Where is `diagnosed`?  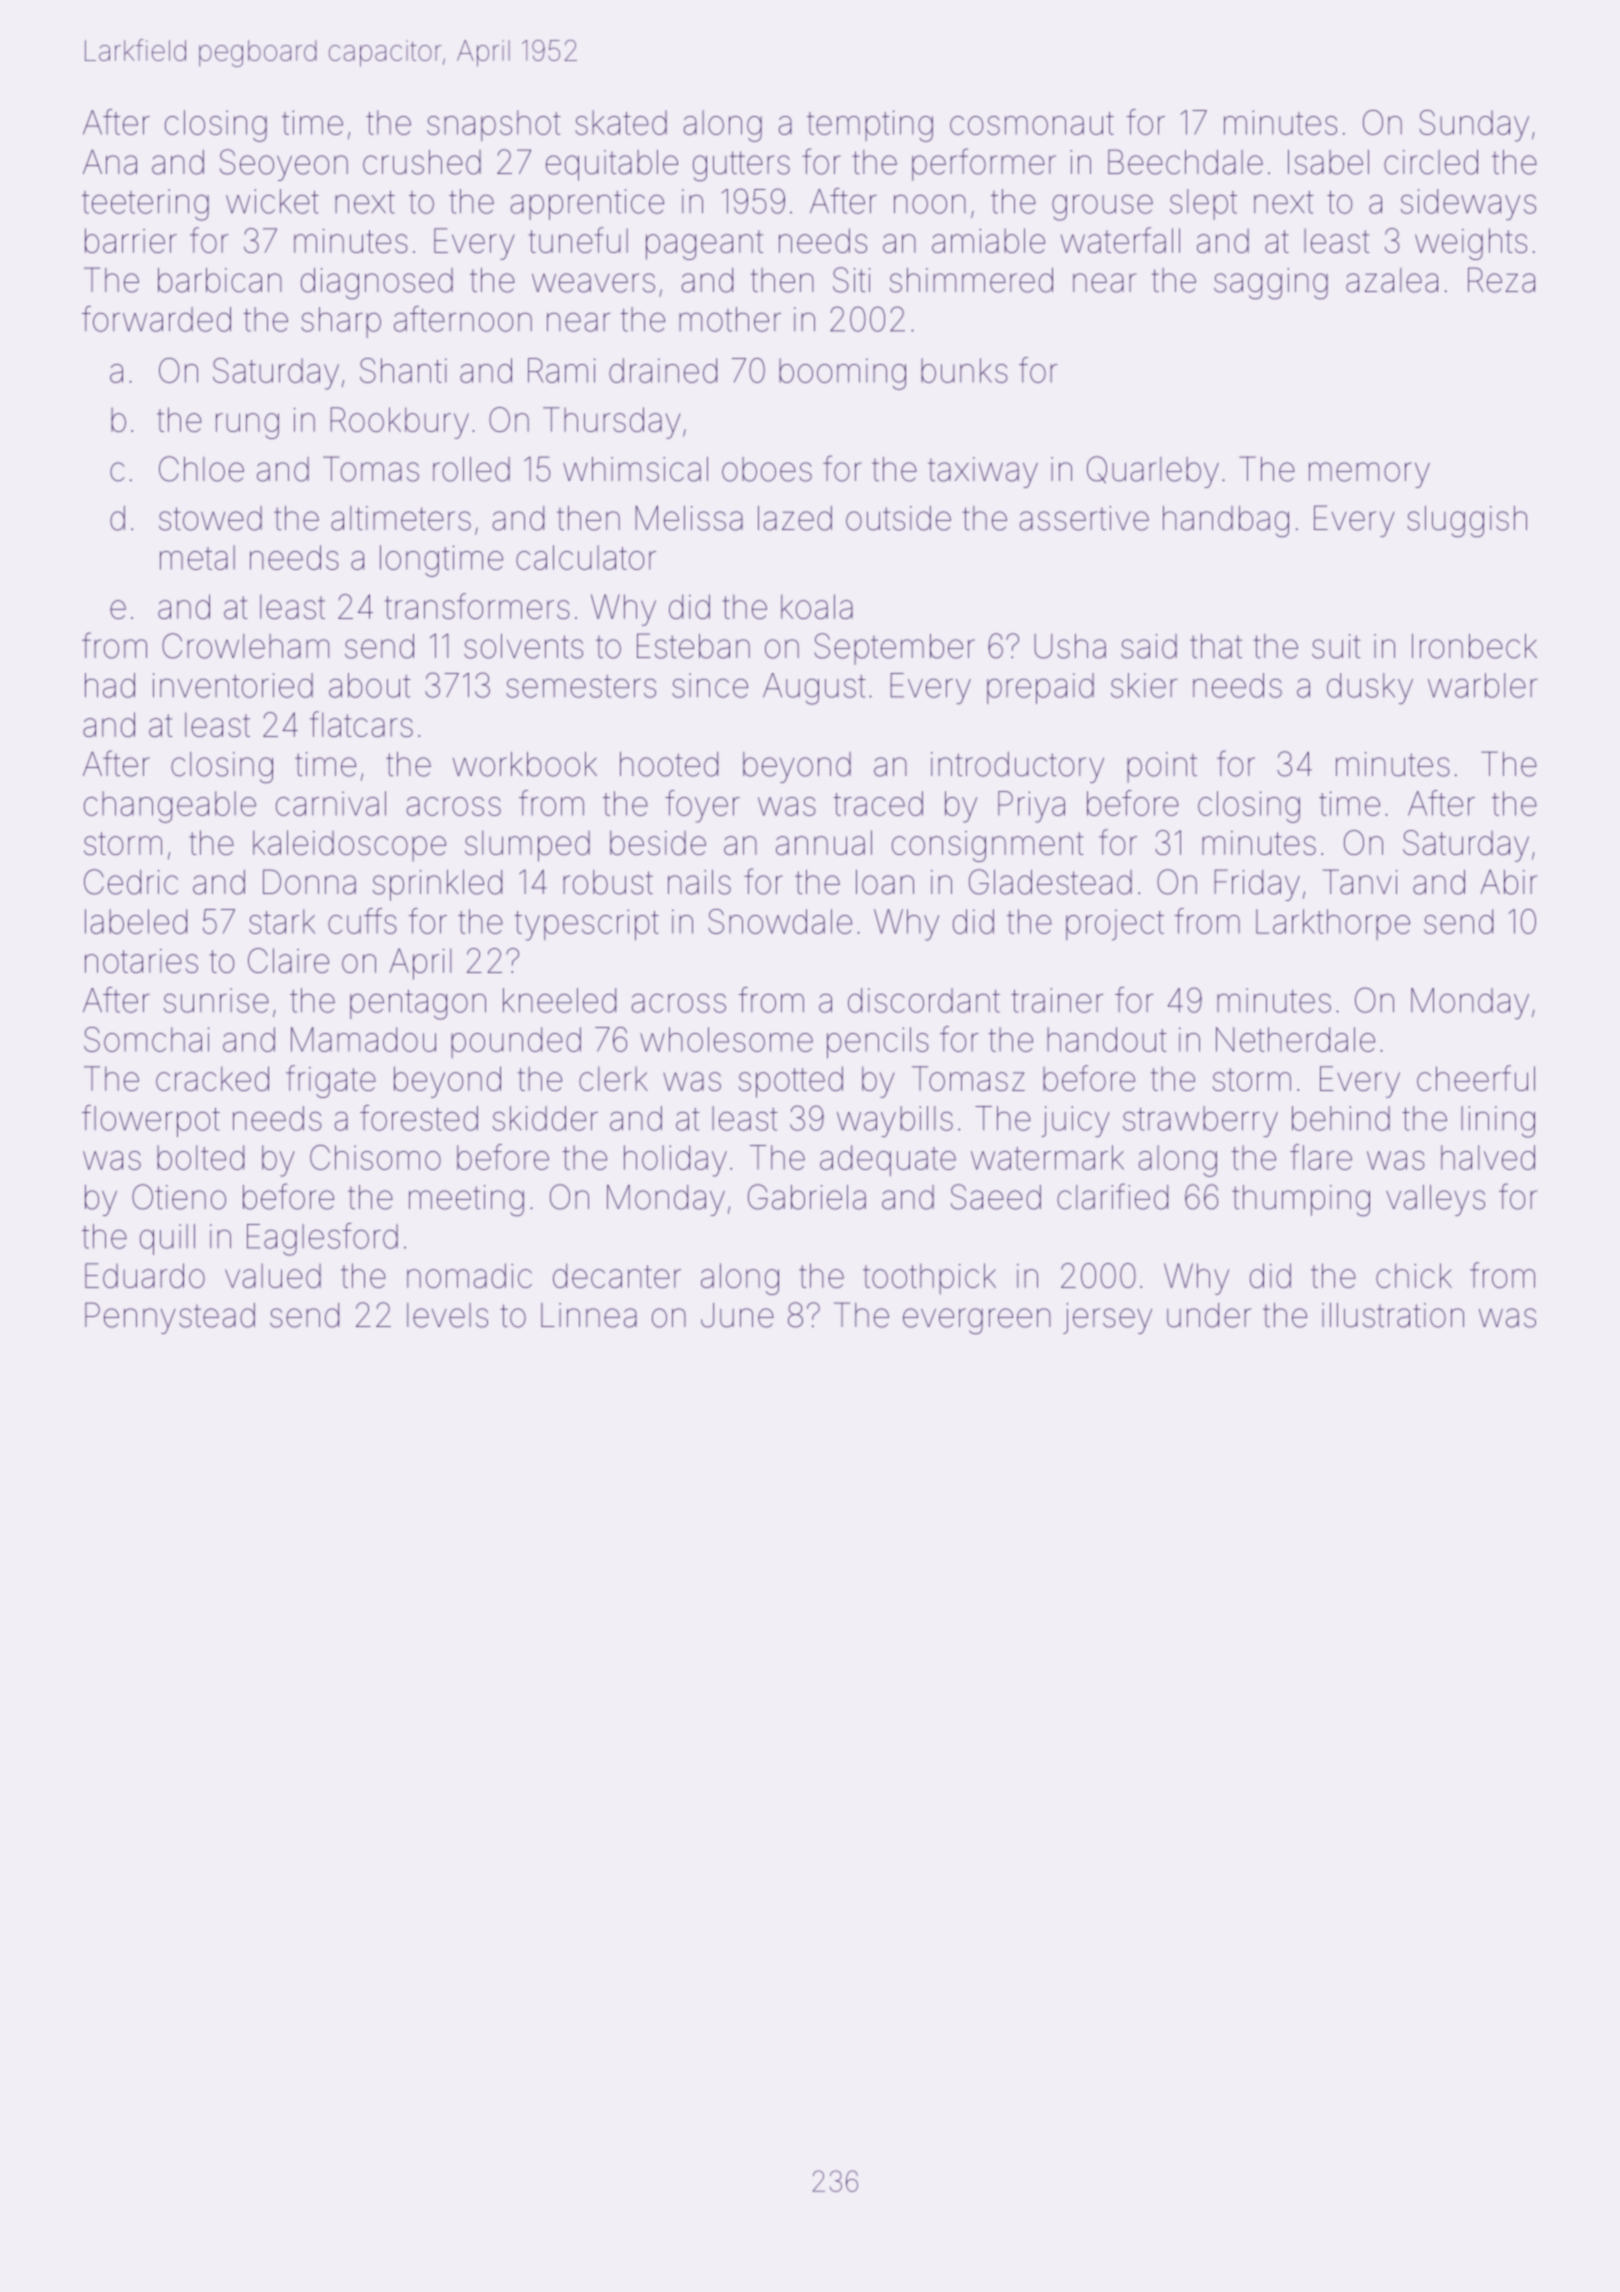 diagnosed is located at coordinates (377, 283).
